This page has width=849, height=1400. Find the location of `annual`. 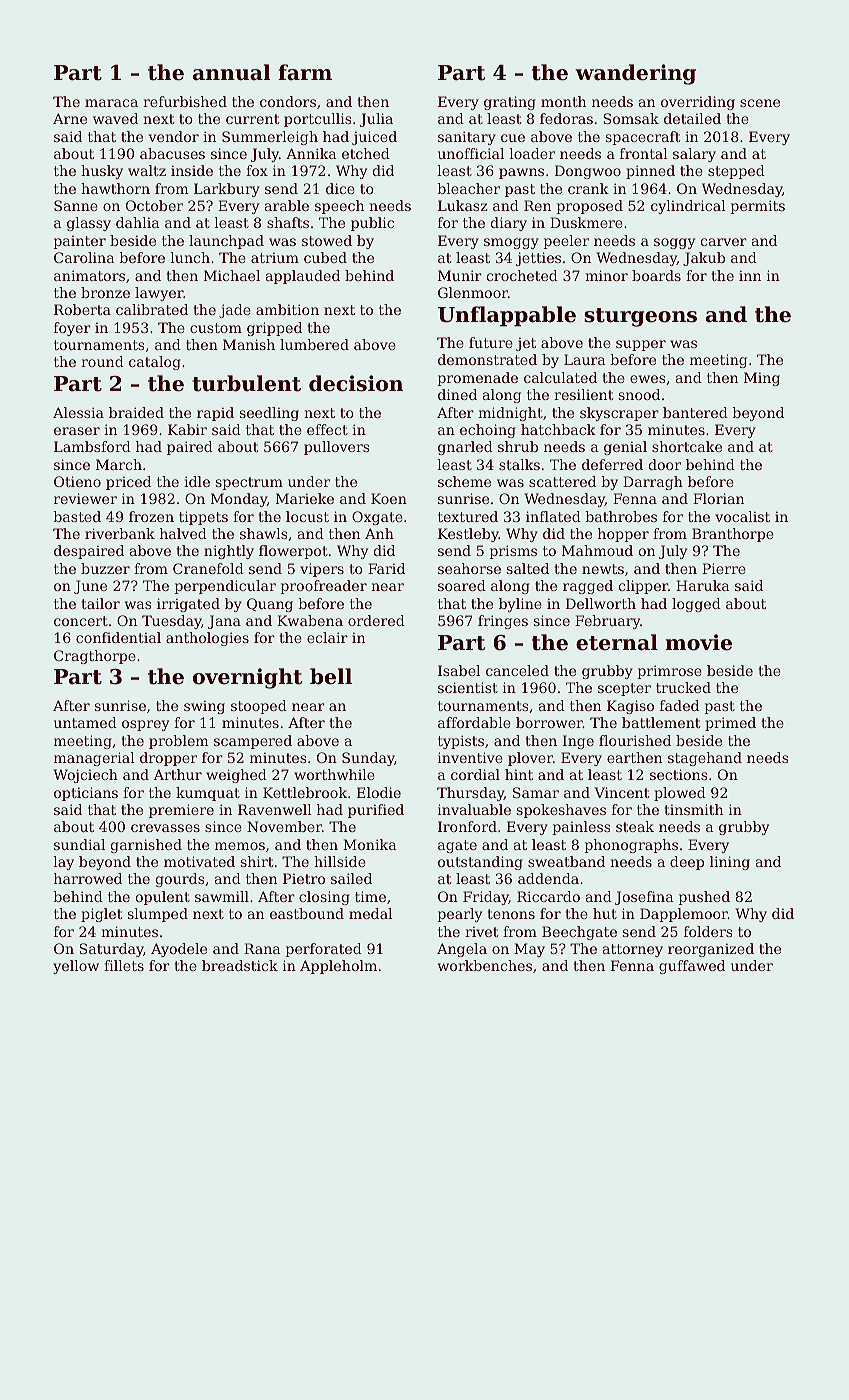

annual is located at coordinates (232, 72).
